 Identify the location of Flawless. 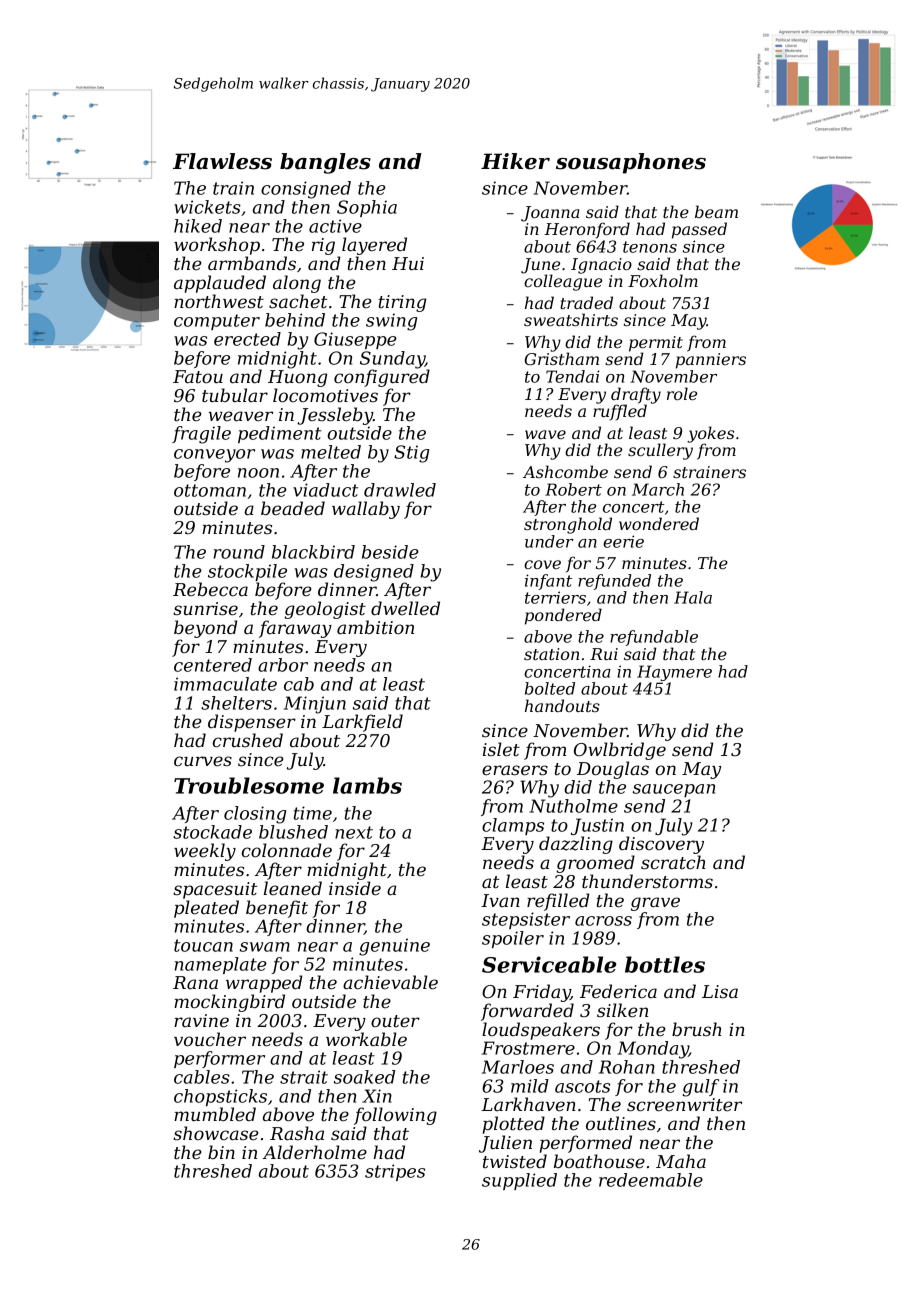
(222, 161).
